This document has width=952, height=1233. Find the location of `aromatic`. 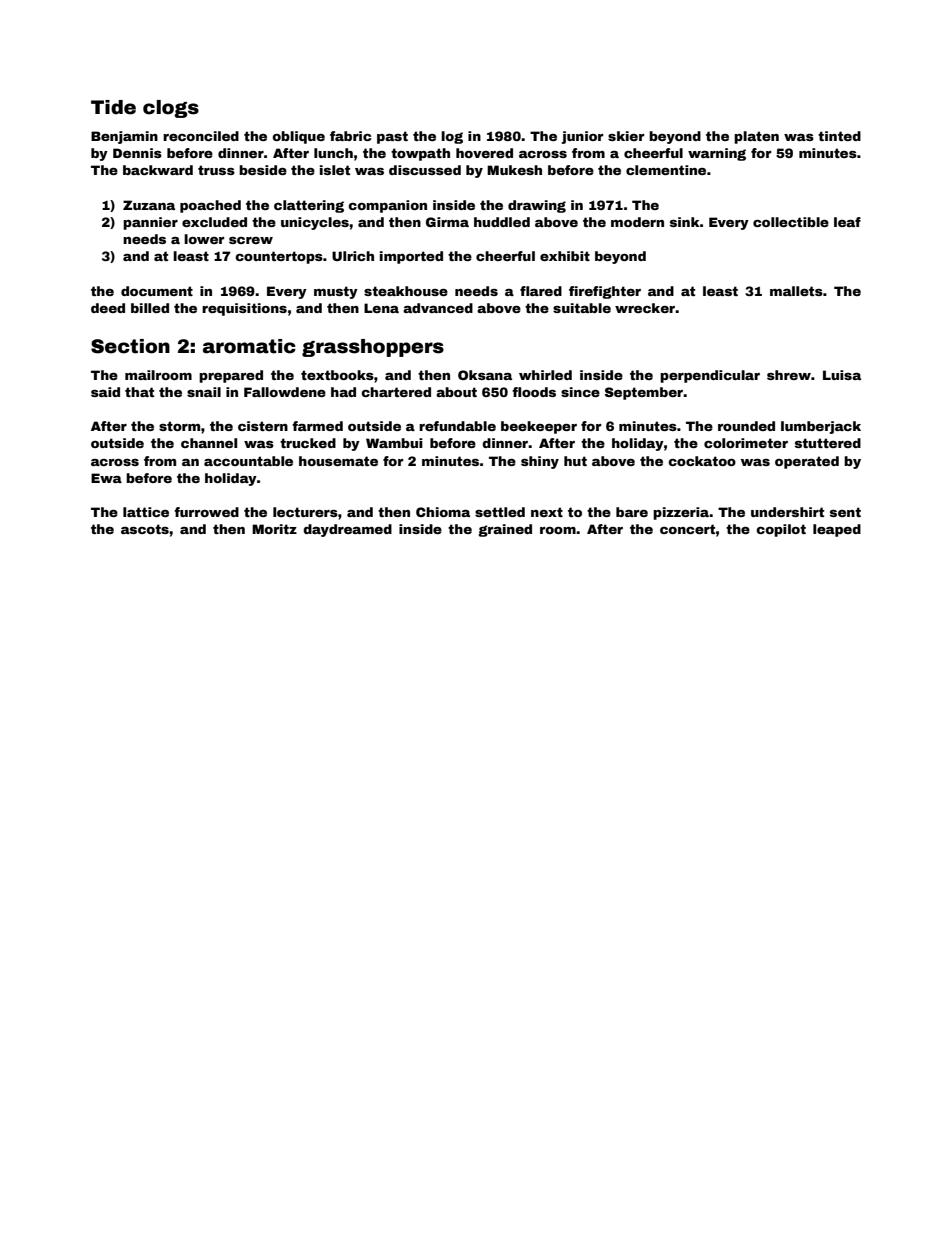

aromatic is located at coordinates (249, 346).
